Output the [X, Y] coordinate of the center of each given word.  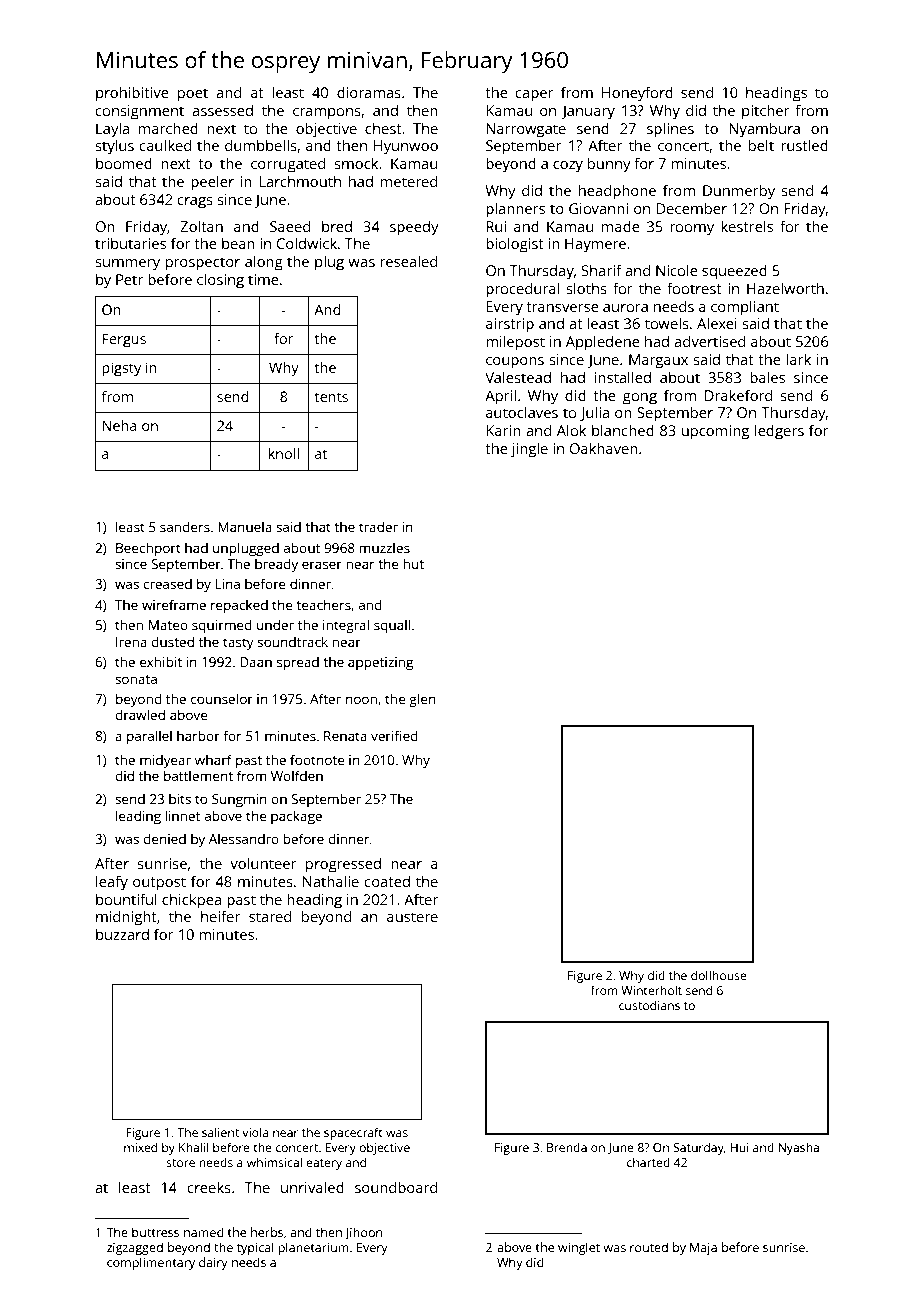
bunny [609, 165]
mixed [140, 1147]
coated [387, 881]
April [500, 397]
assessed [222, 110]
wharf [213, 759]
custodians [649, 1005]
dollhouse [719, 975]
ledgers [779, 432]
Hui [740, 1147]
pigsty [121, 369]
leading [138, 817]
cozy [568, 167]
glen [422, 700]
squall [392, 626]
